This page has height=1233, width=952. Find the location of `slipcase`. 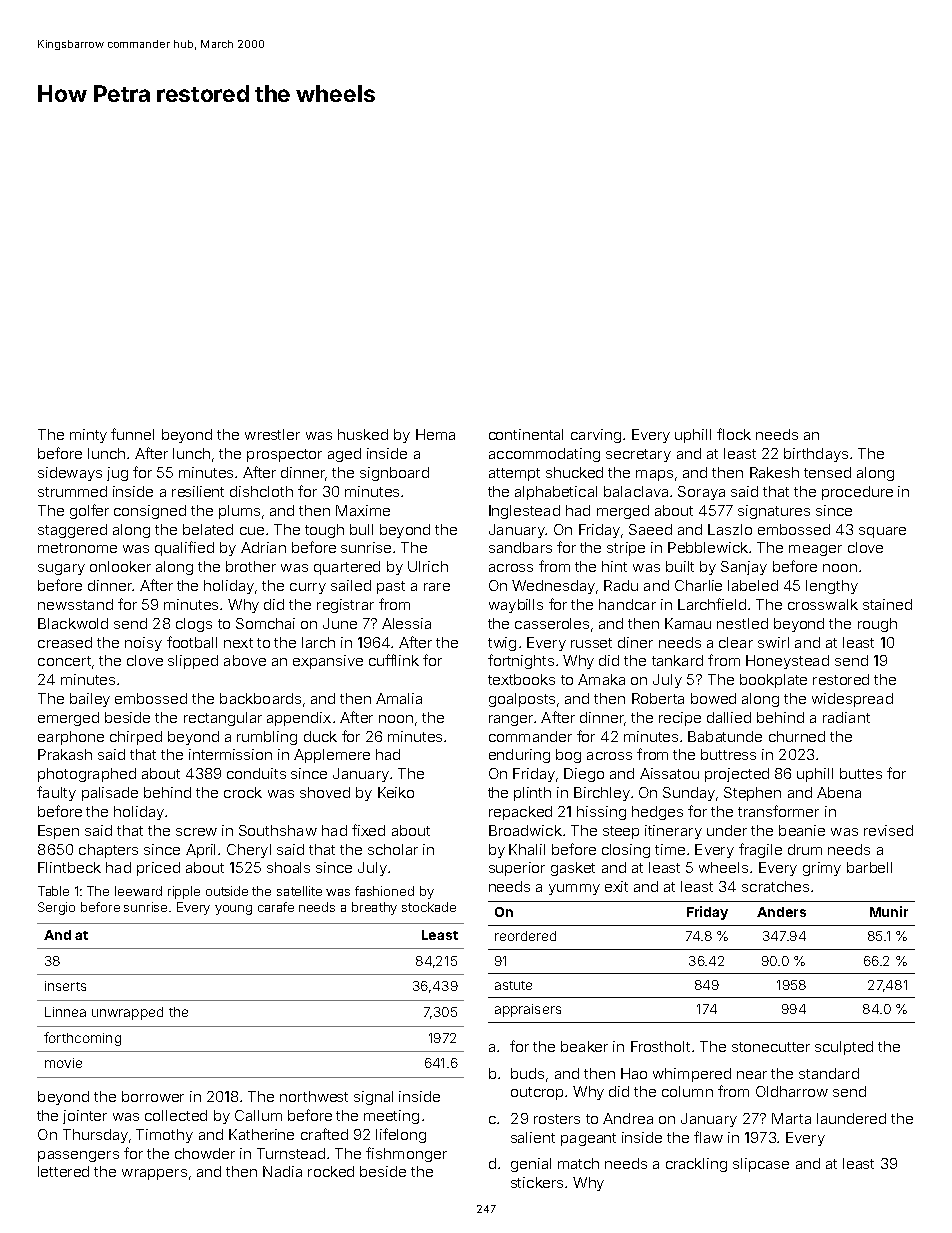

slipcase is located at coordinates (761, 1165).
